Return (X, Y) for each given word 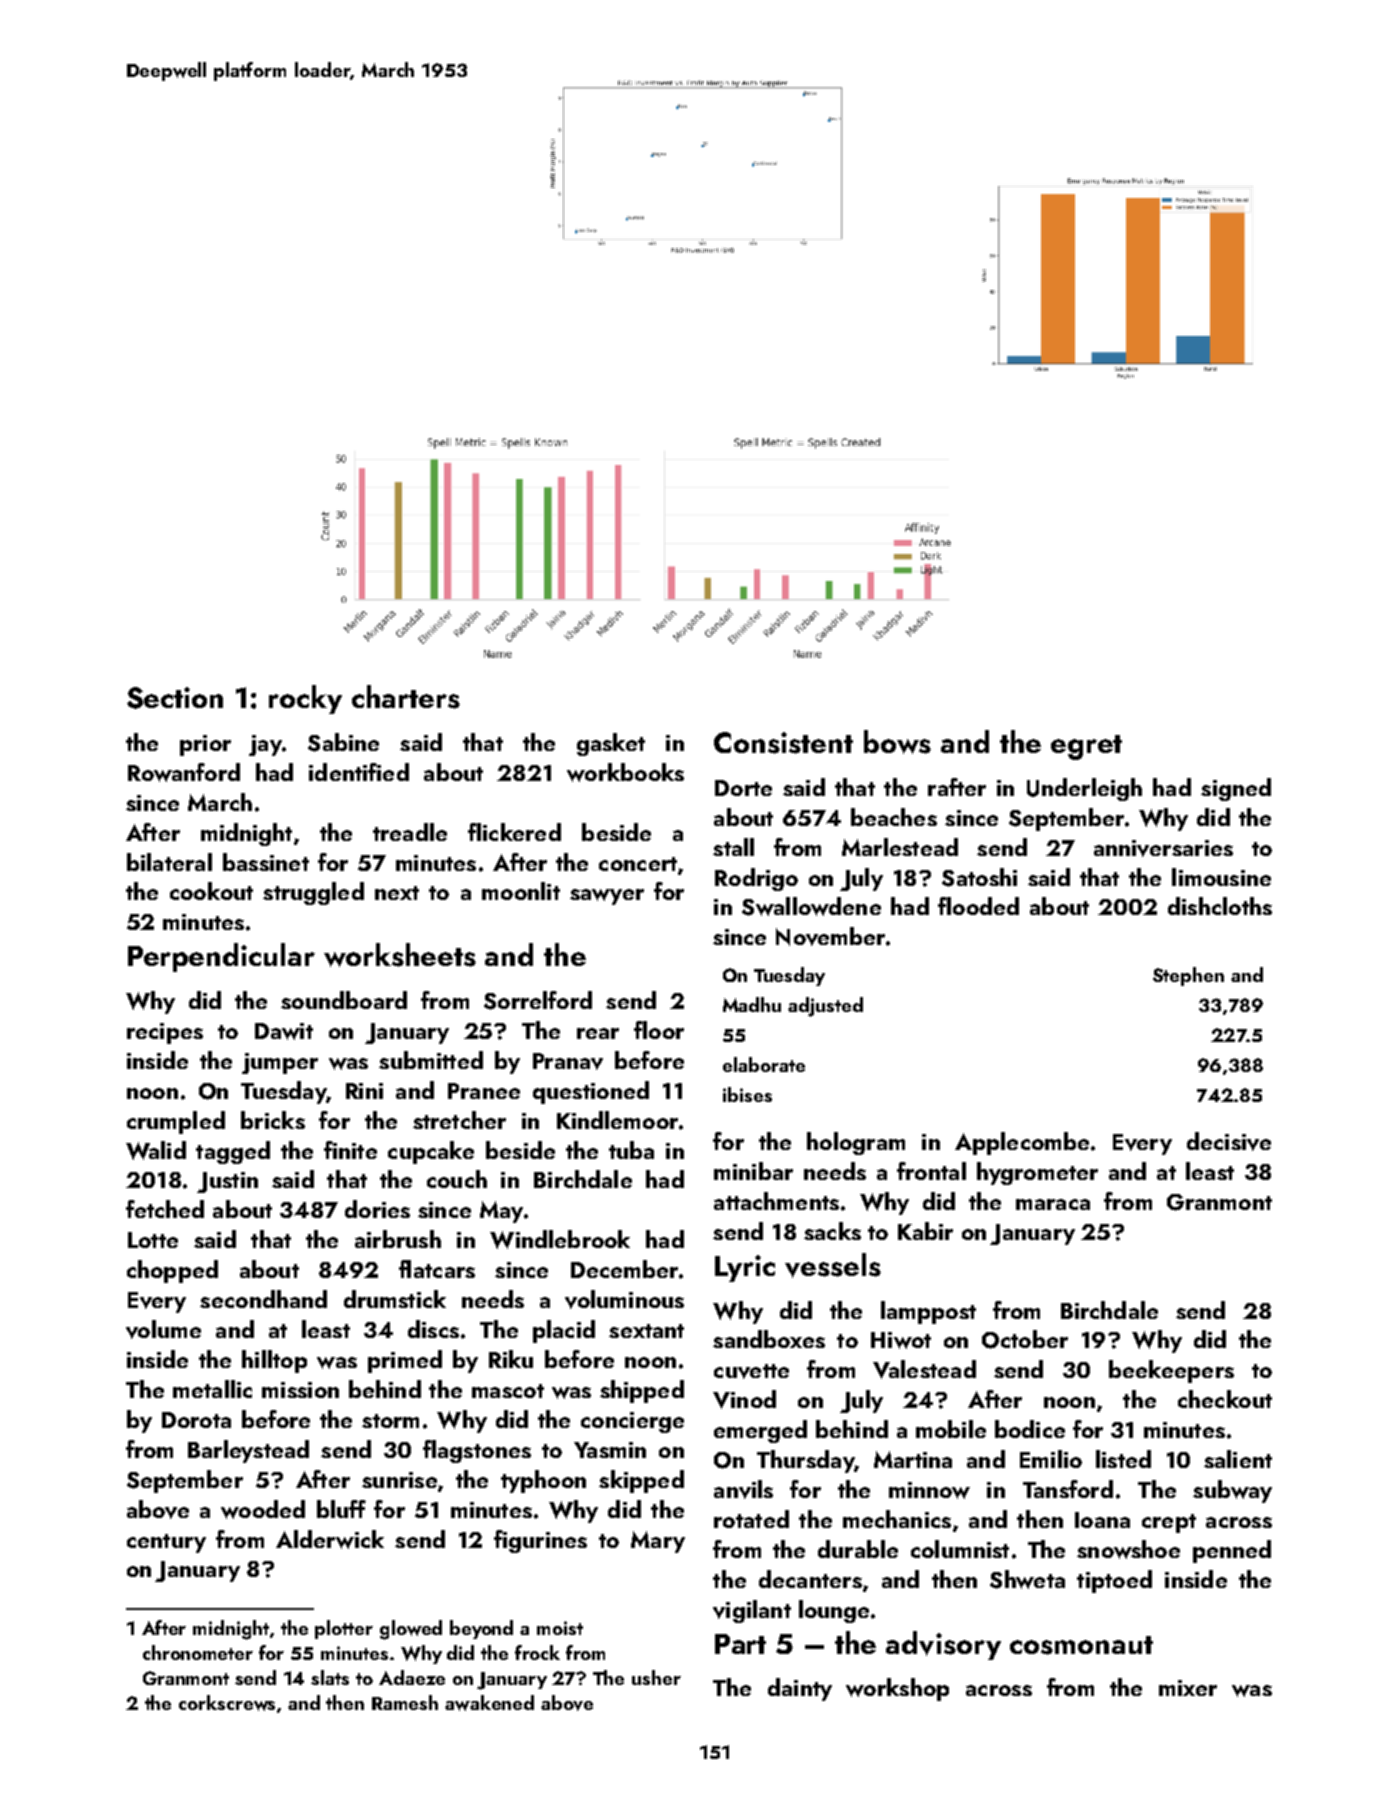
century (166, 1543)
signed (1236, 789)
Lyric (745, 1268)
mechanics (897, 1519)
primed (405, 1361)
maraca (1053, 1204)
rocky (305, 699)
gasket (611, 744)
